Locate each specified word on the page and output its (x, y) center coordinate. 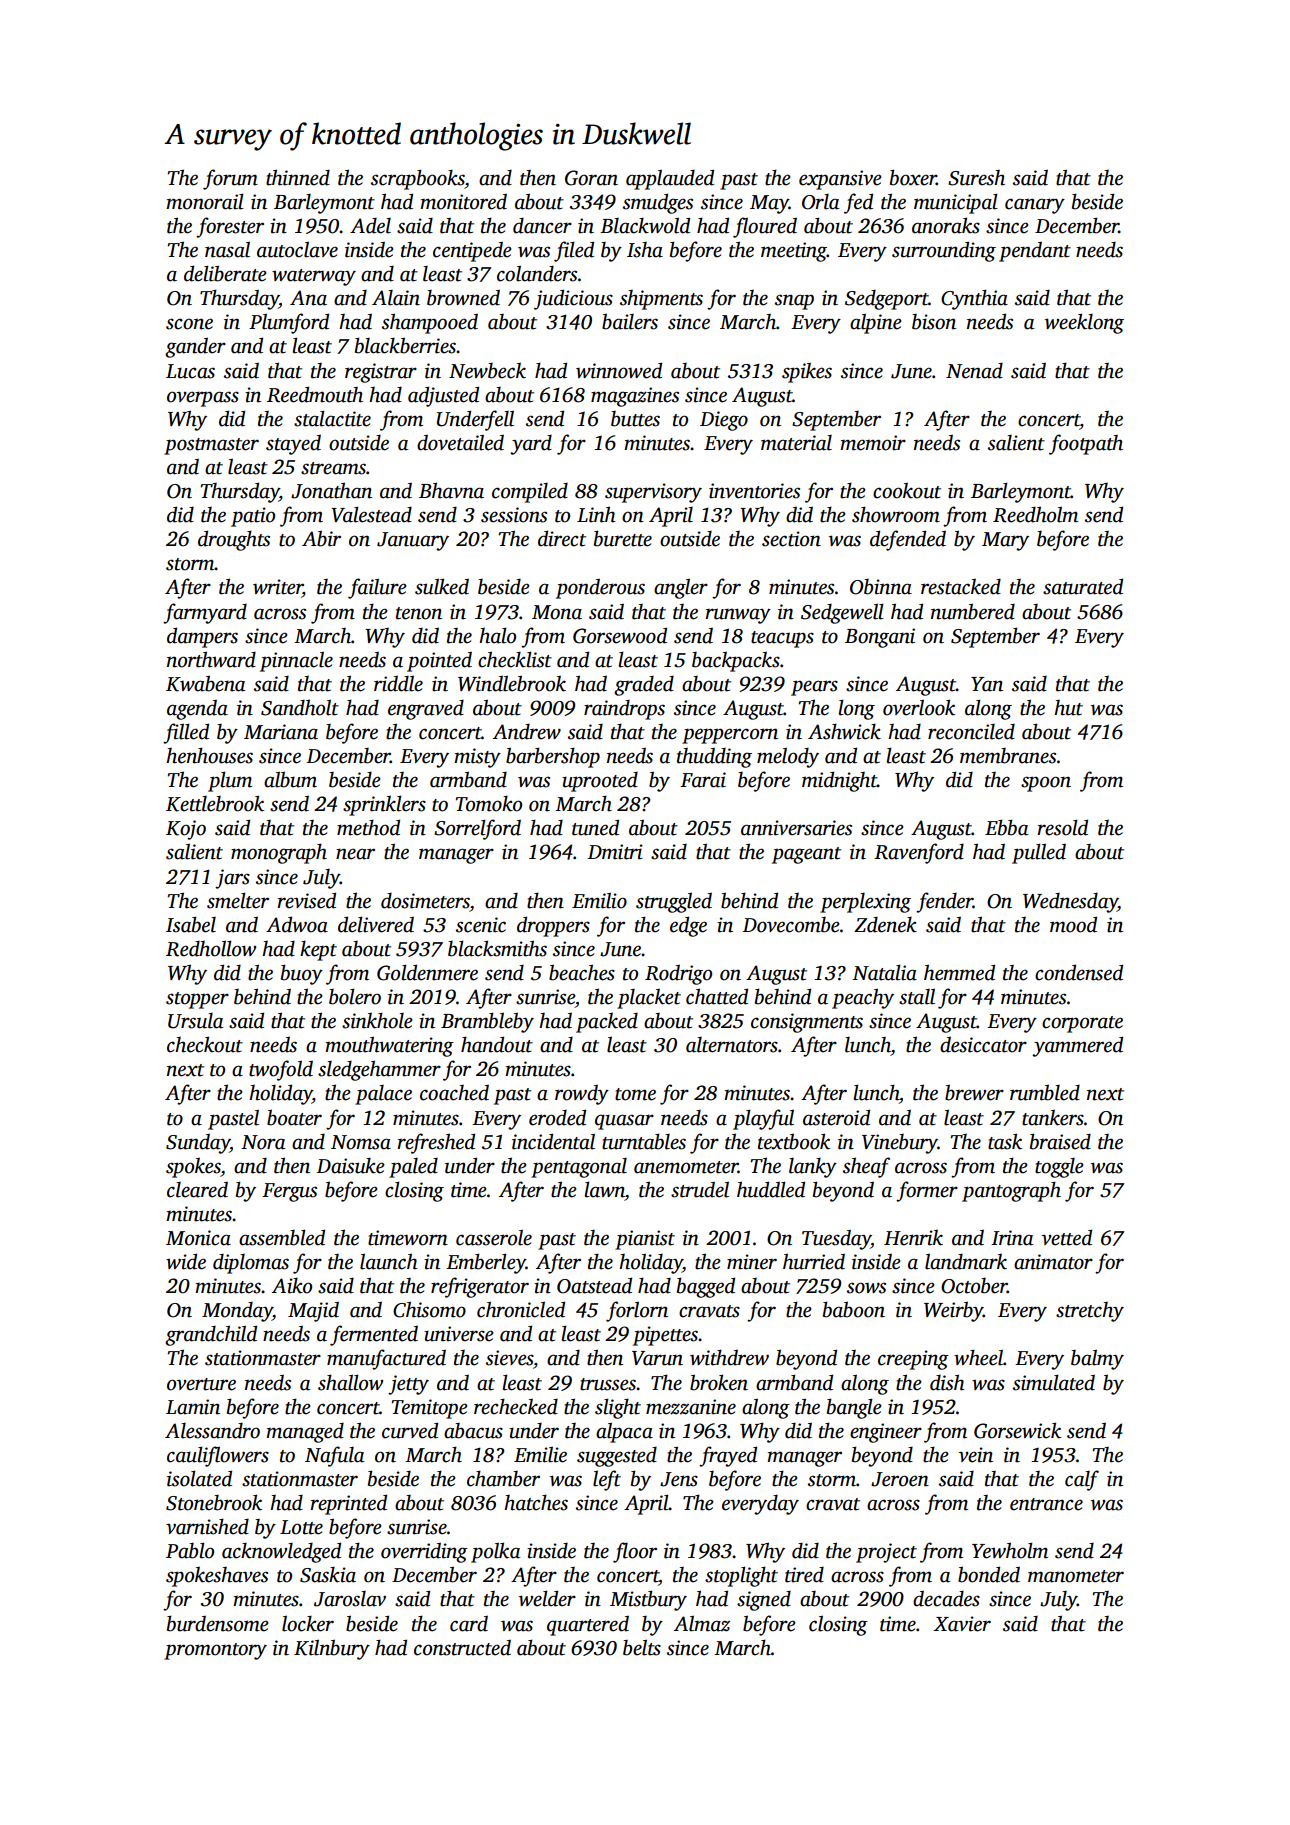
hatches (536, 1502)
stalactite (332, 418)
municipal (956, 203)
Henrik (913, 1238)
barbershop (553, 757)
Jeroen (900, 1479)
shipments (661, 300)
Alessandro (212, 1430)
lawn (604, 1189)
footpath (1086, 444)
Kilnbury (332, 1649)
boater (294, 1117)
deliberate (225, 273)
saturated (1083, 586)
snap (794, 302)
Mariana (281, 732)
